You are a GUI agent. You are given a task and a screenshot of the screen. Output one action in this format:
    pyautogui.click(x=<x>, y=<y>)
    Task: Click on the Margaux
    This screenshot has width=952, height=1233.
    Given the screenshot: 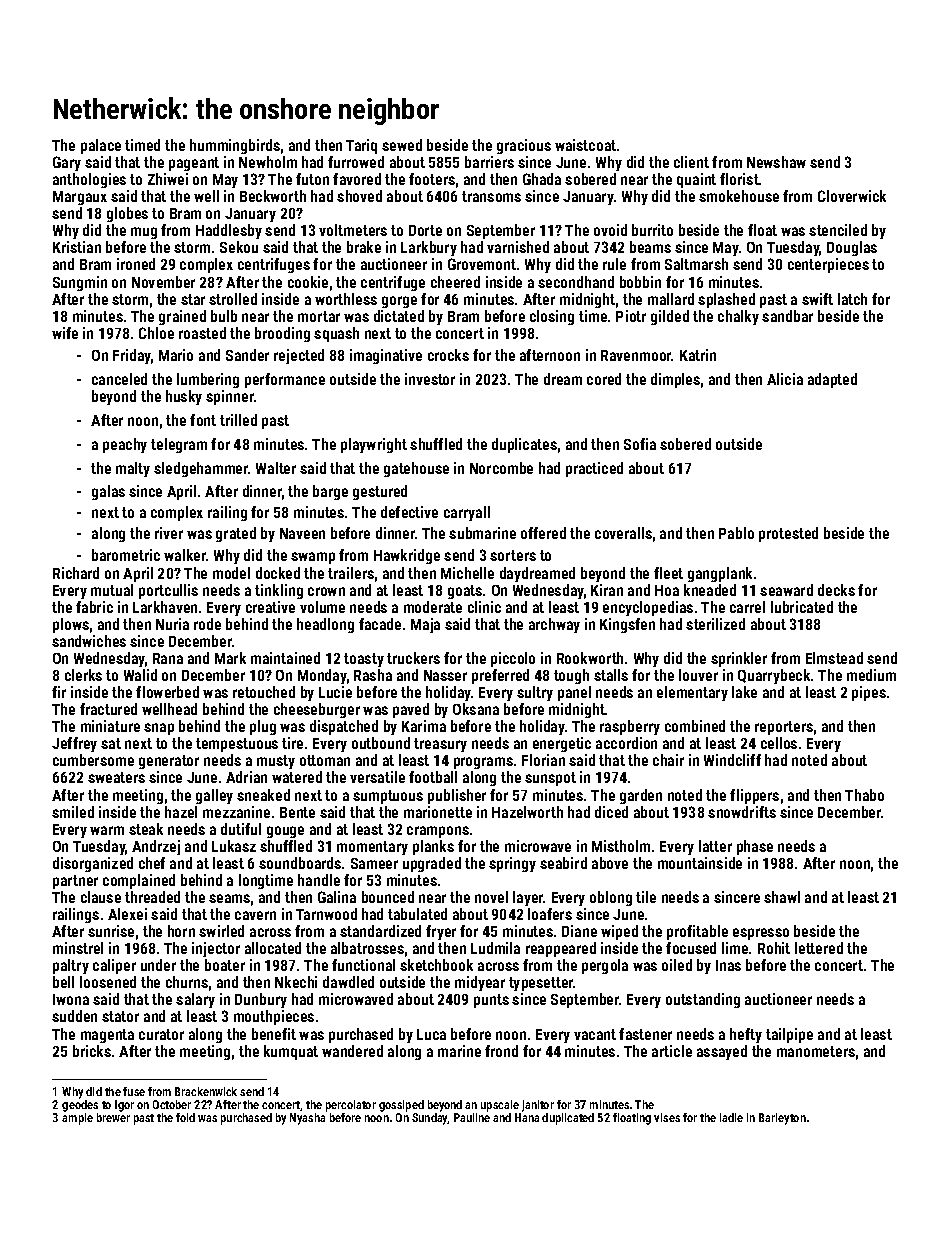 What is the action you would take?
    pyautogui.click(x=80, y=198)
